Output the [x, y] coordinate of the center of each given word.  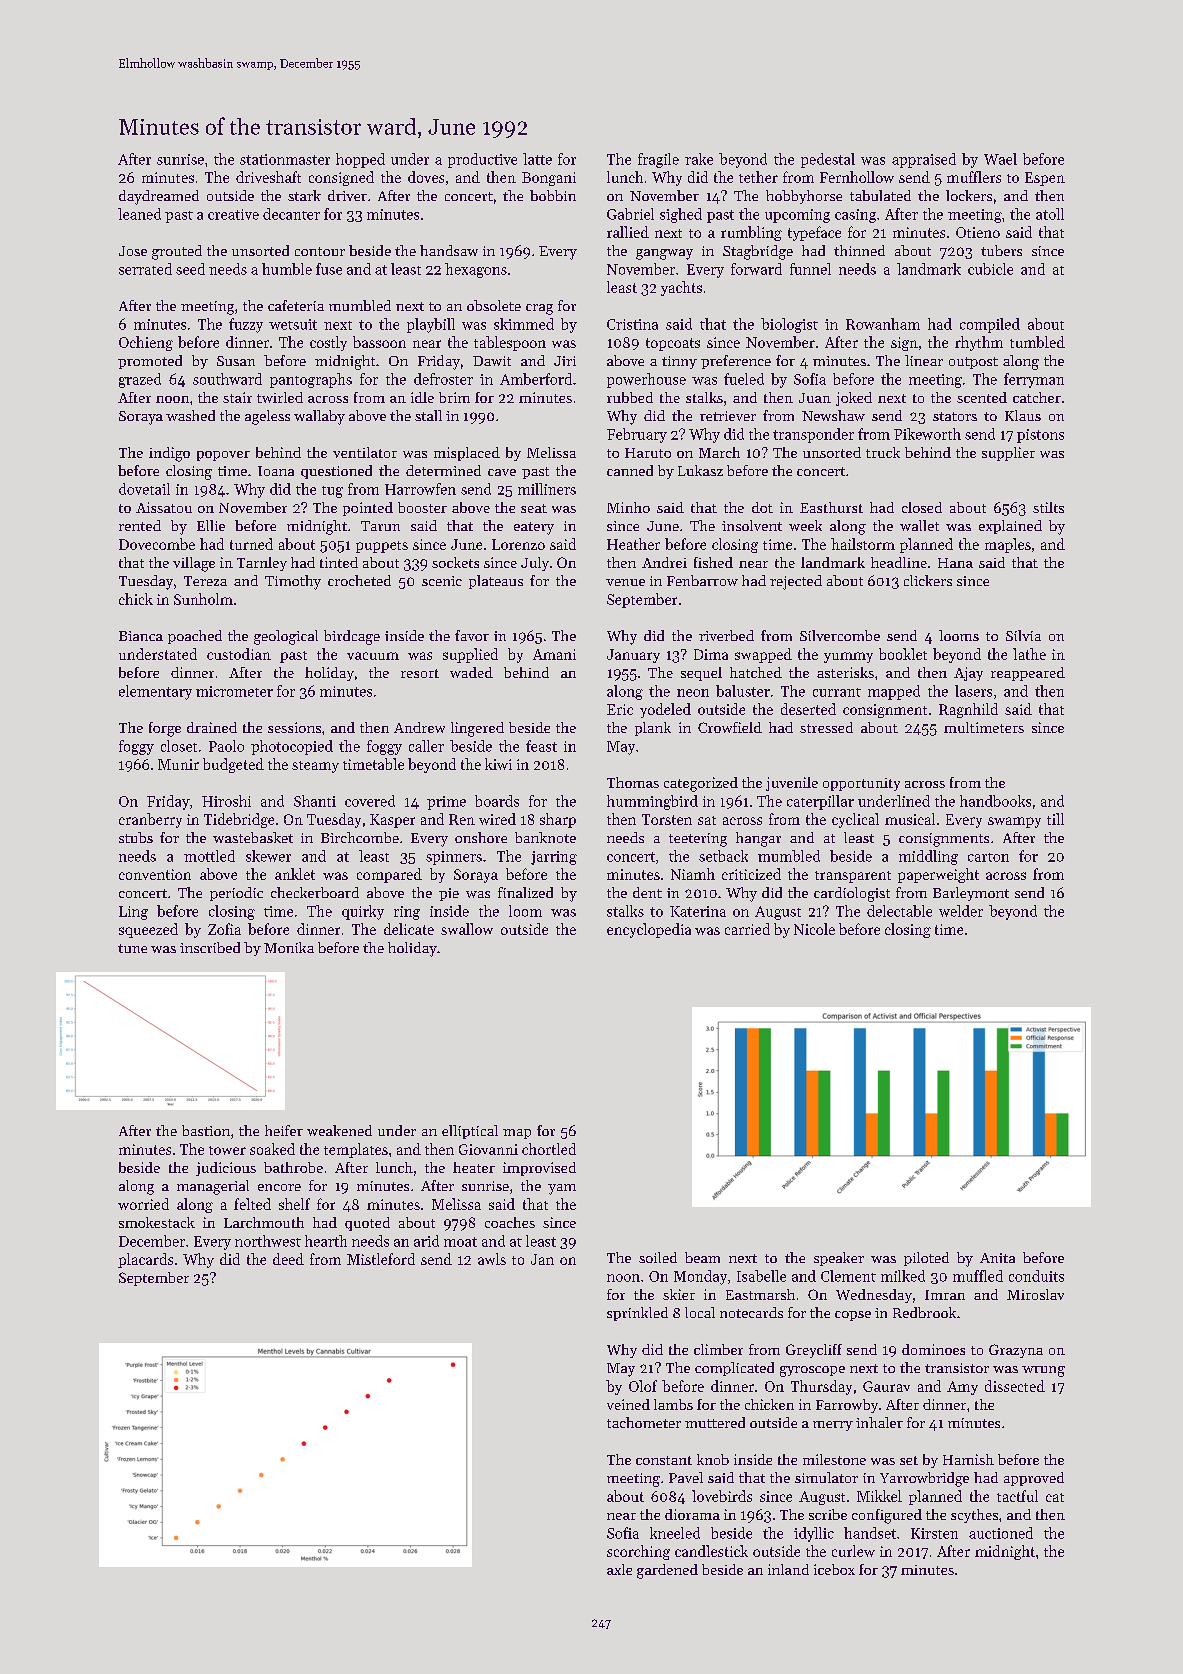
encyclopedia [649, 930]
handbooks [995, 801]
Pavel [686, 1477]
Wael [1000, 159]
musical [910, 819]
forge [165, 729]
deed [288, 1259]
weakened [339, 1130]
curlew [853, 1551]
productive [482, 160]
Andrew [419, 727]
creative [233, 214]
